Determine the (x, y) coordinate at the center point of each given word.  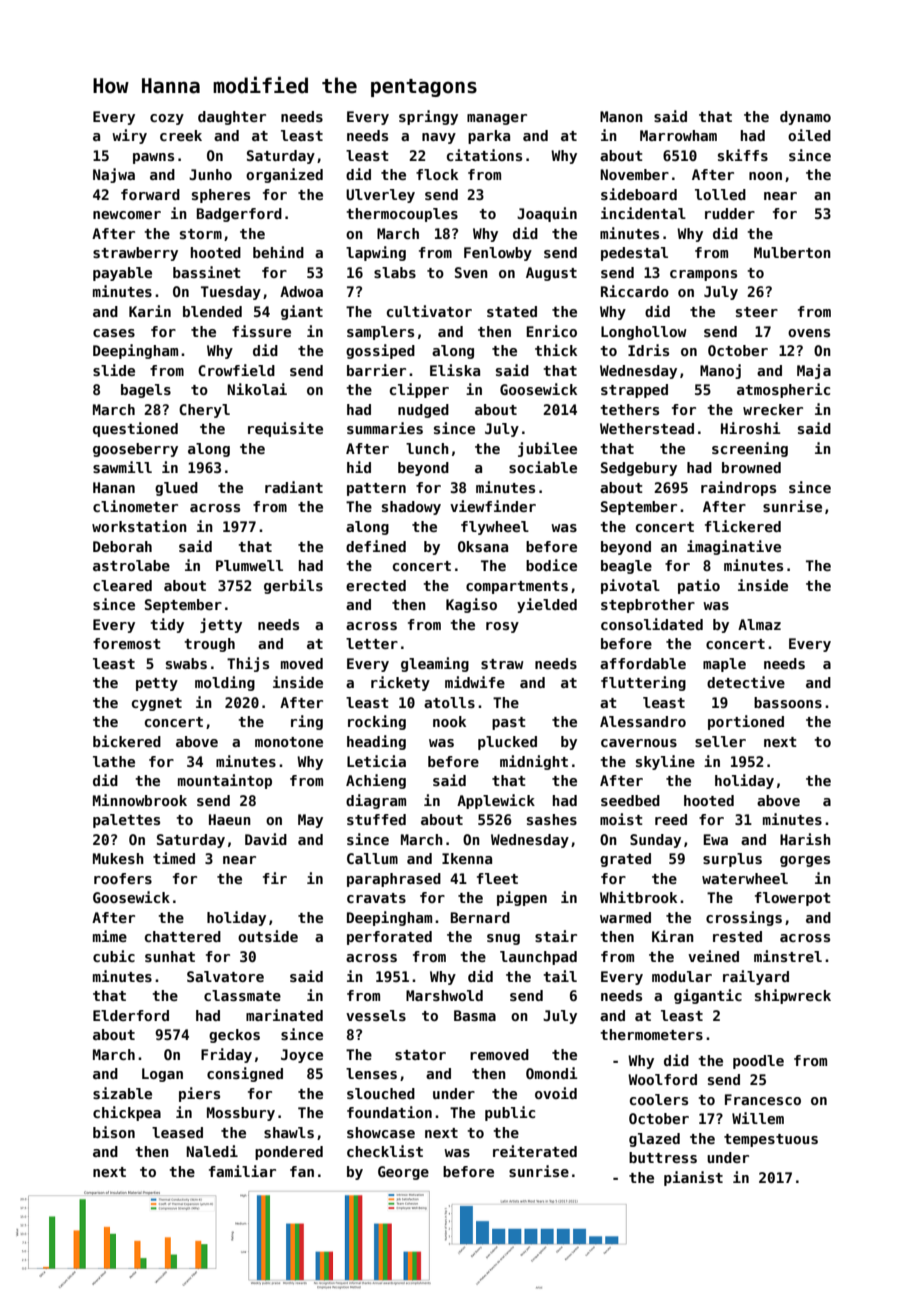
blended (212, 311)
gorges (805, 861)
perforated (389, 938)
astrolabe (131, 565)
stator (420, 1055)
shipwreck (793, 996)
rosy (502, 627)
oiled (809, 135)
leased (177, 1132)
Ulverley (380, 196)
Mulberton (792, 252)
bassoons (788, 702)
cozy (167, 119)
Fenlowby (498, 254)
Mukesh (118, 858)
